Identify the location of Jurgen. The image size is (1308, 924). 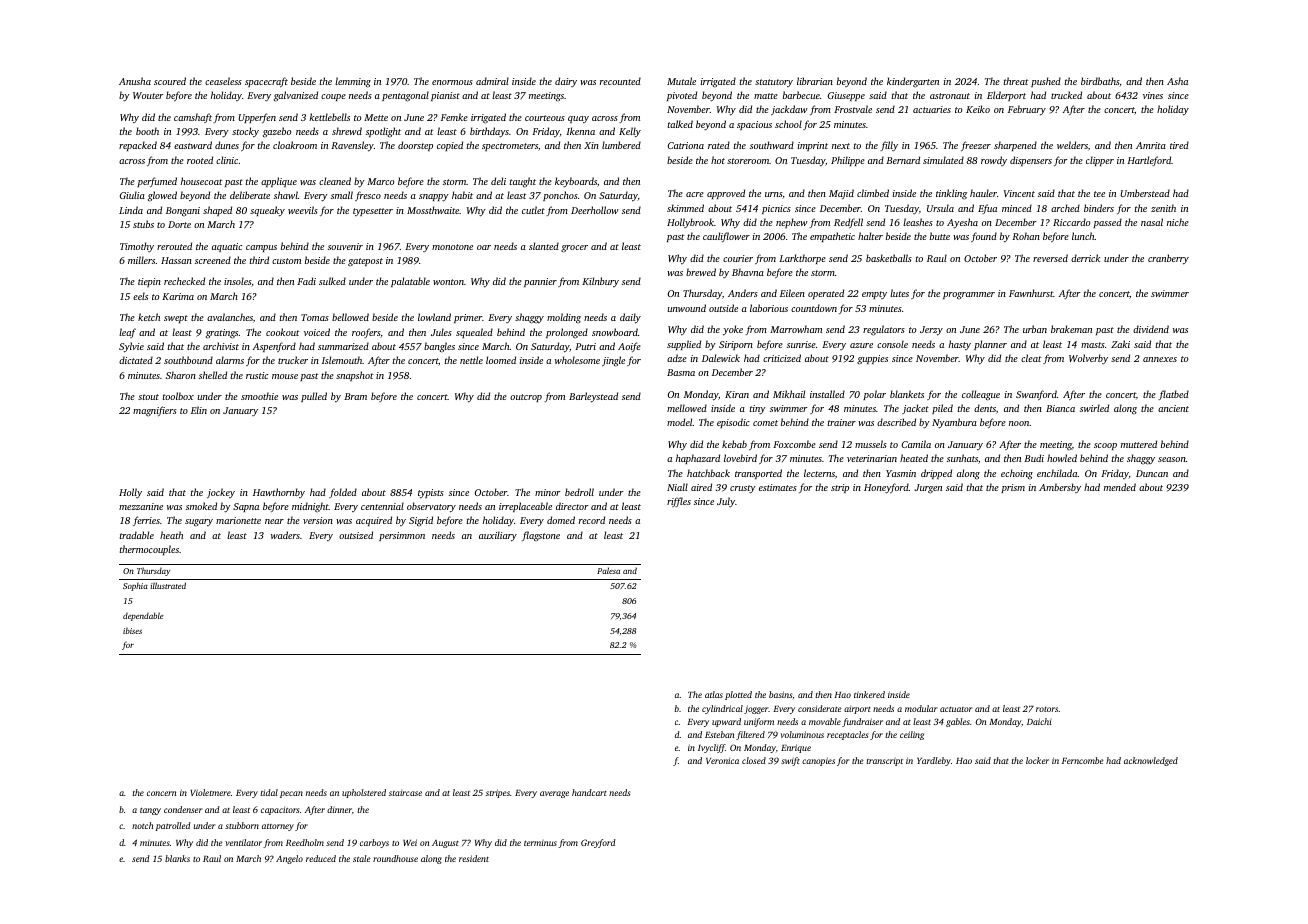
(928, 489).
